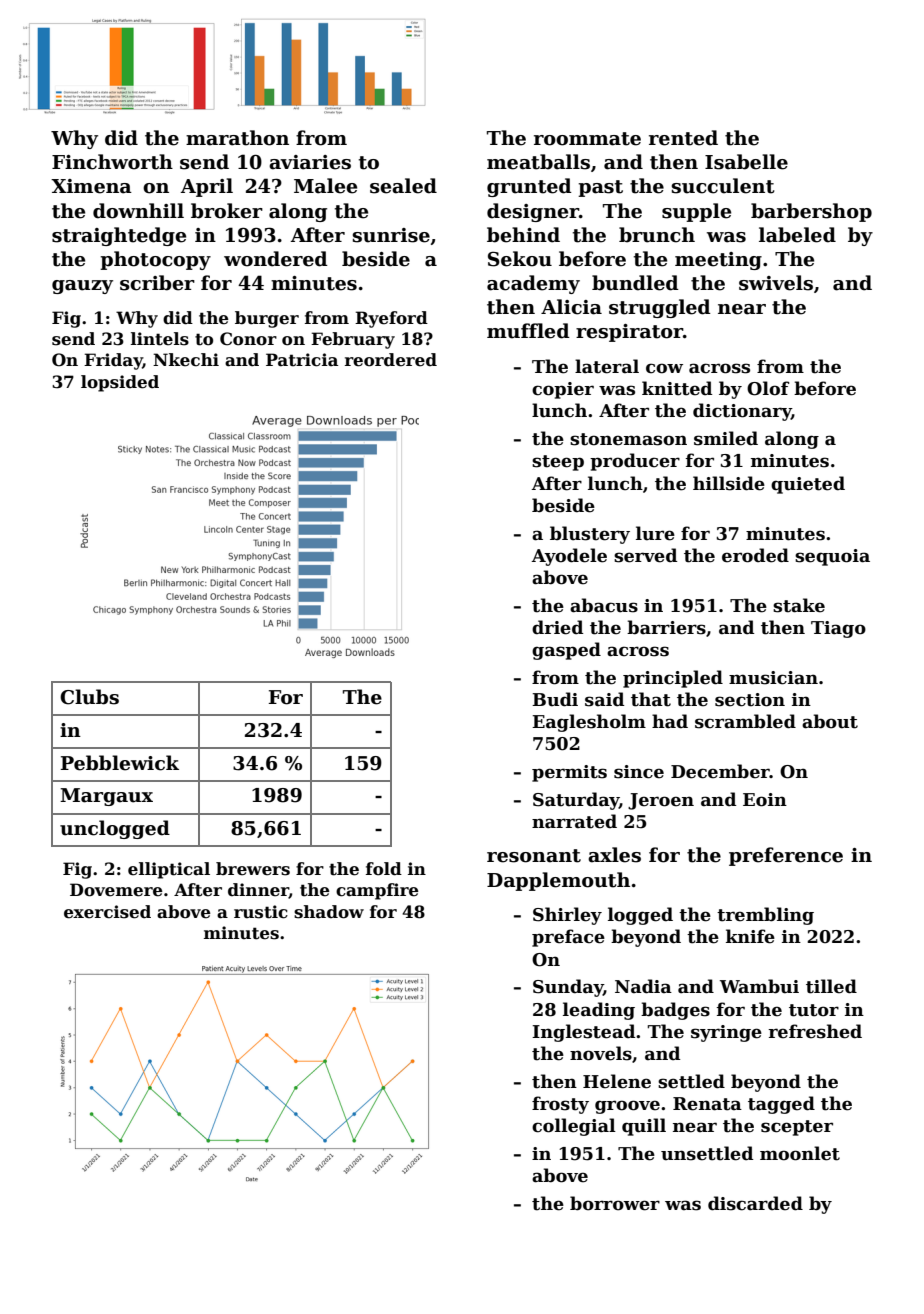 This document has height=1314, width=924. Describe the element at coordinates (237, 138) in the document. I see `marathon` at that location.
